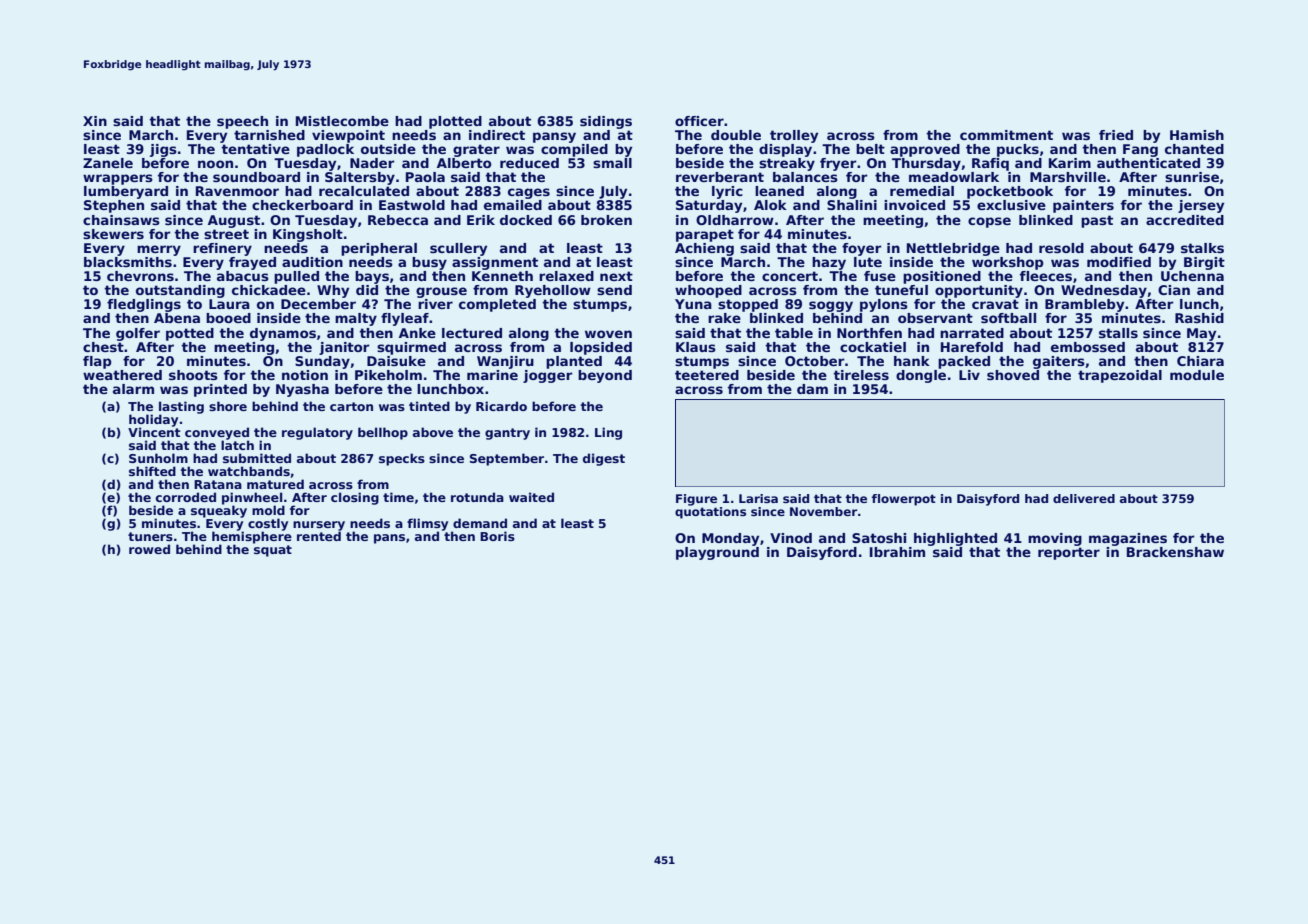  What do you see at coordinates (283, 334) in the screenshot?
I see `dynamos` at bounding box center [283, 334].
